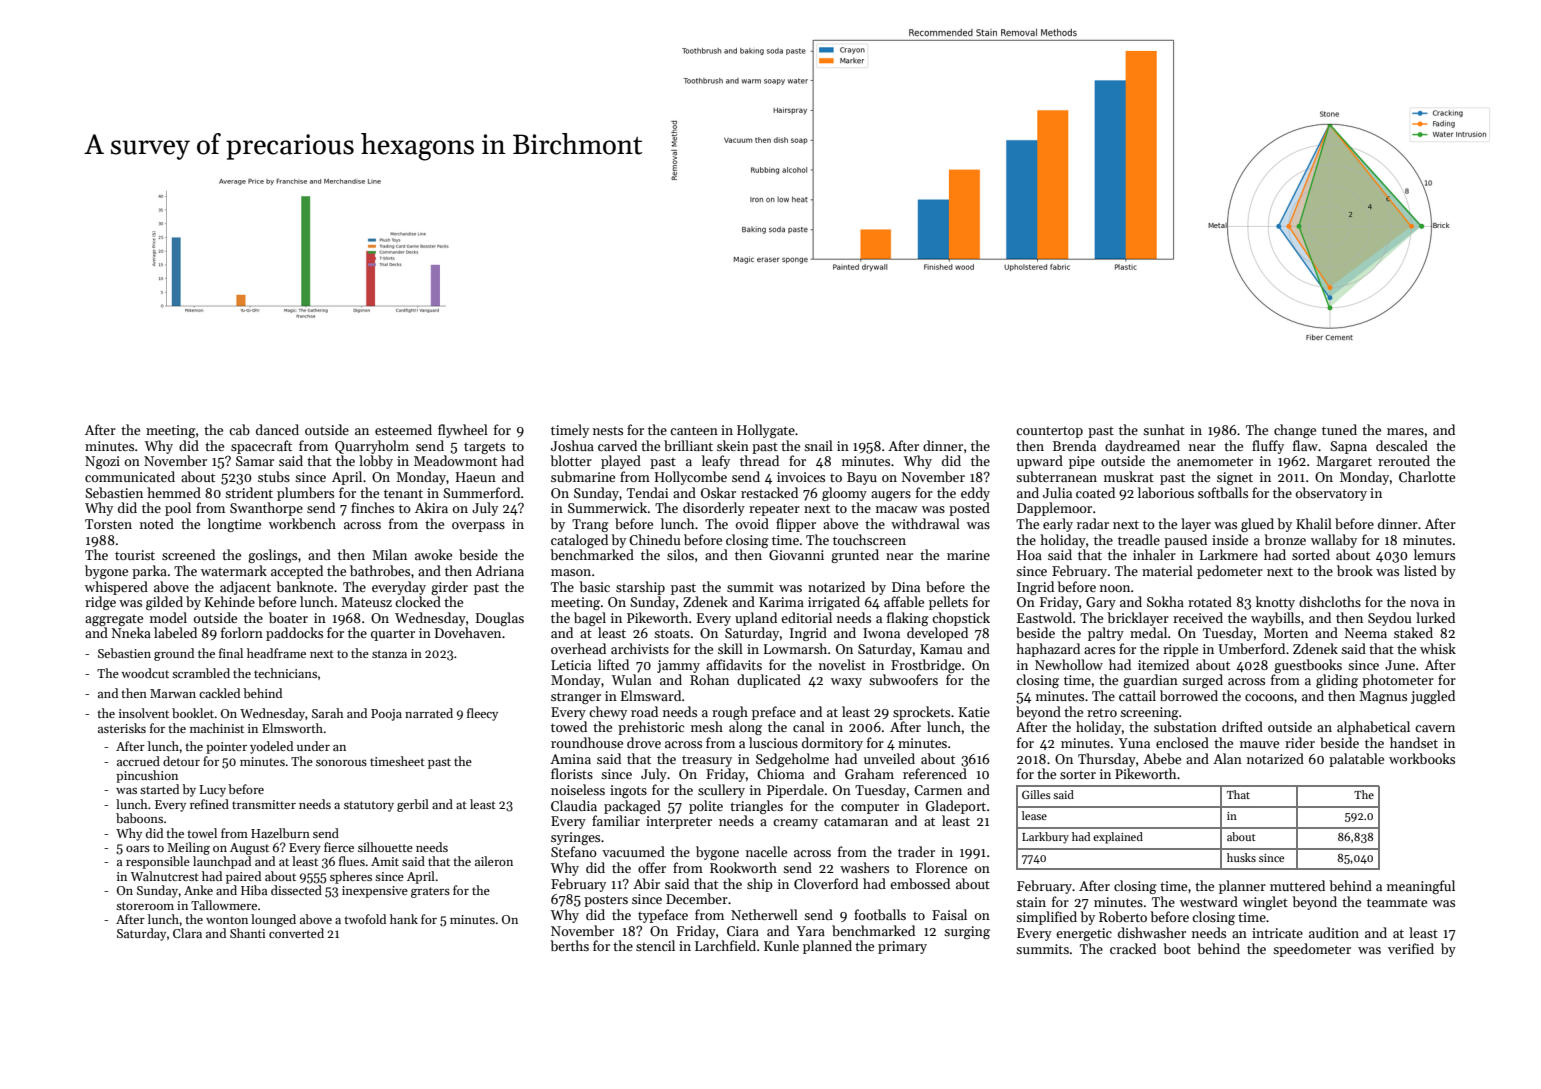 This screenshot has height=1089, width=1541. Describe the element at coordinates (1355, 570) in the screenshot. I see `brook` at that location.
